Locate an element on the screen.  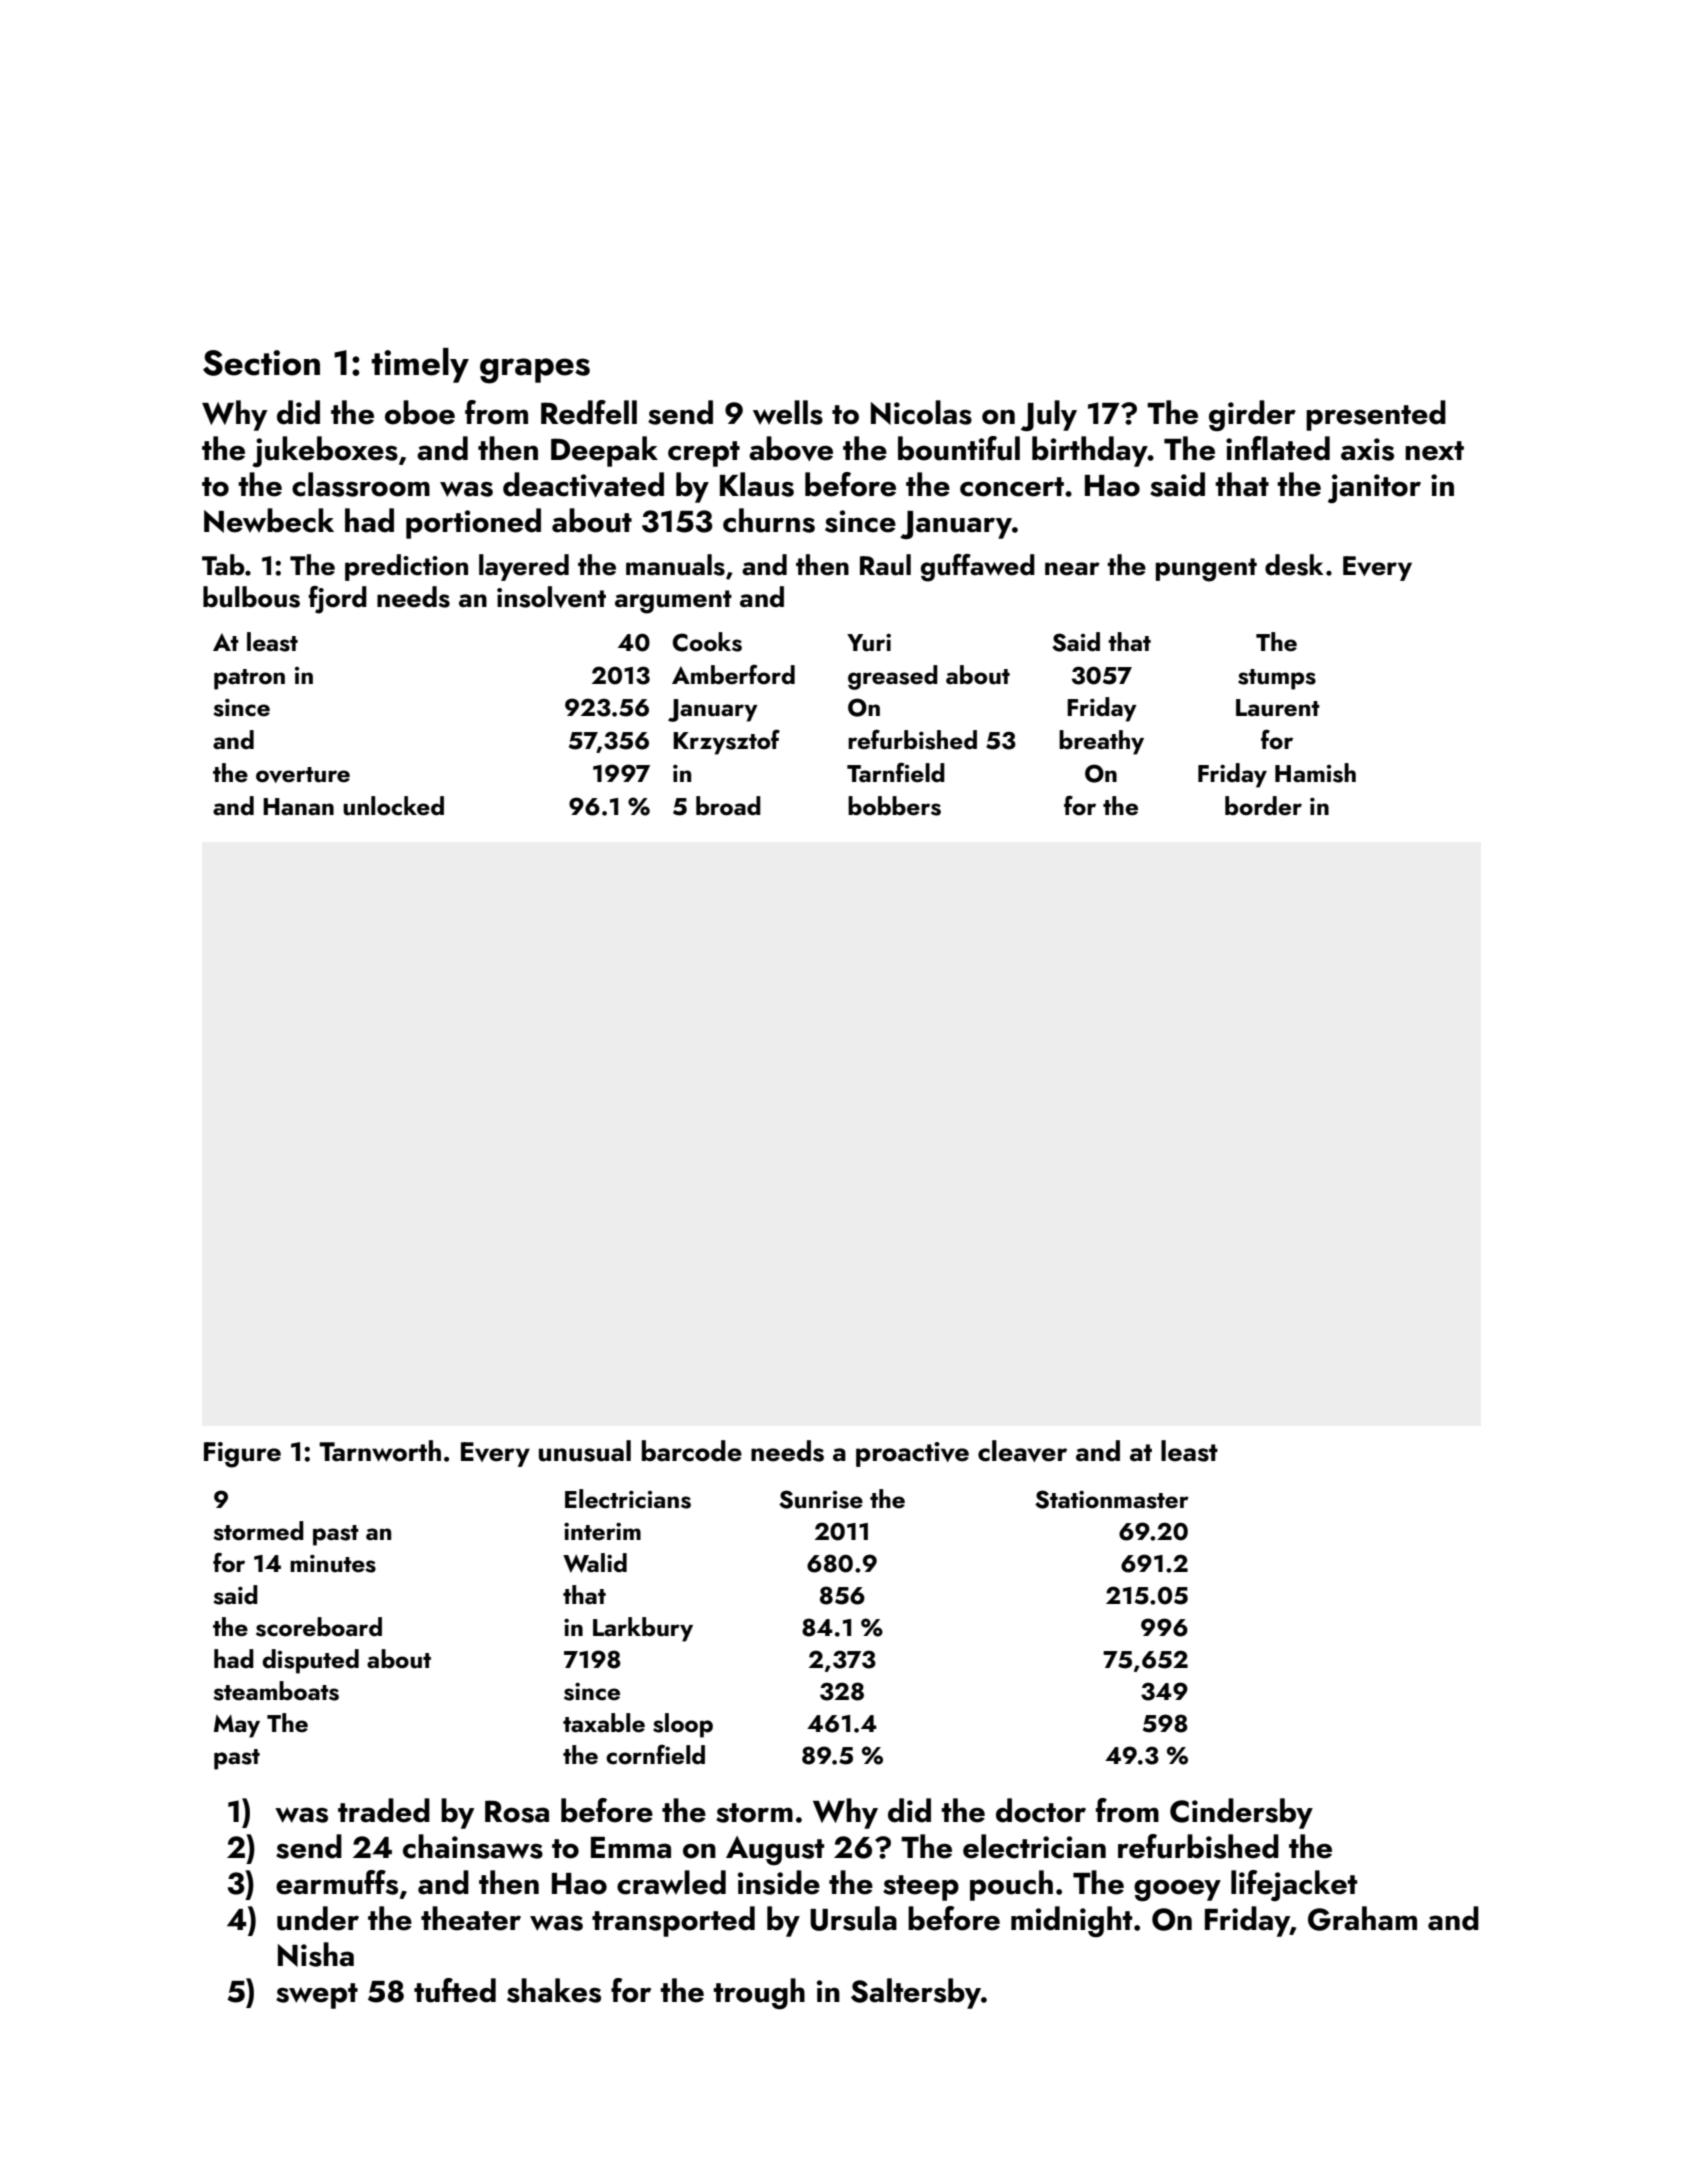
proactive is located at coordinates (912, 1454).
